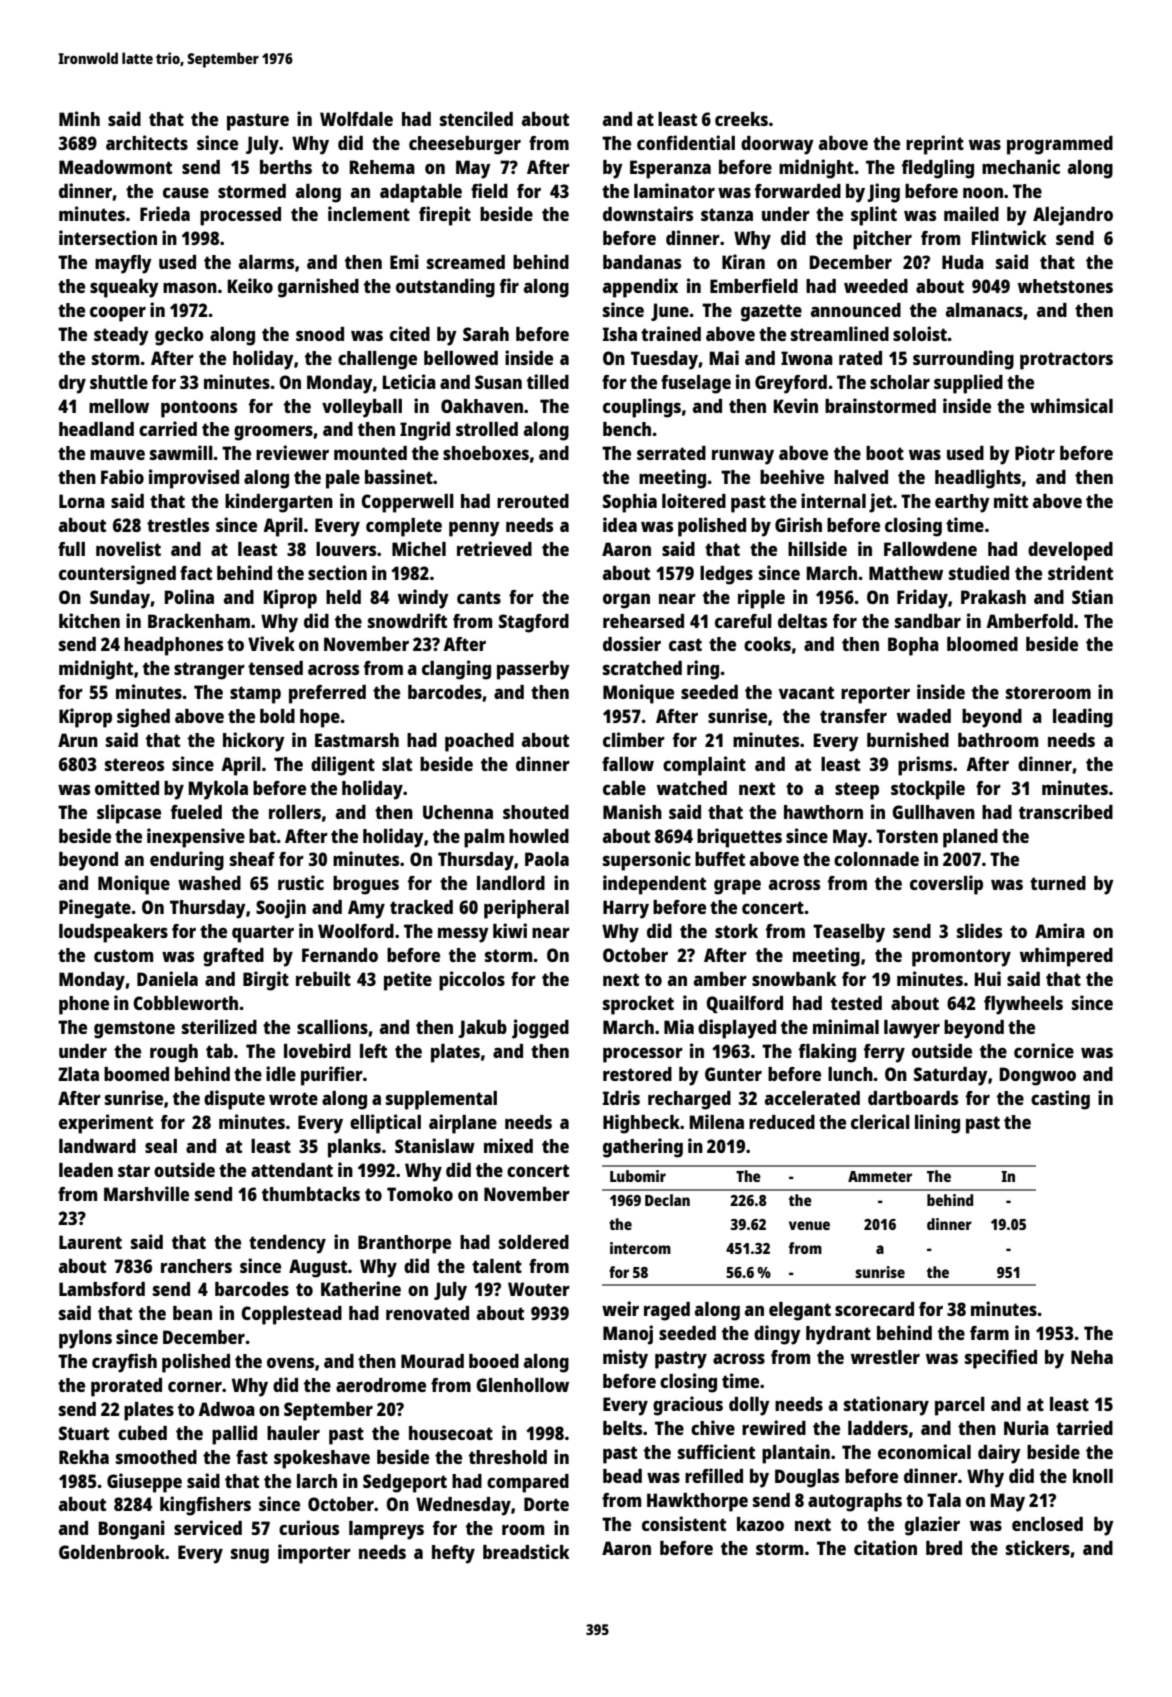 Image resolution: width=1172 pixels, height=1697 pixels. What do you see at coordinates (122, 476) in the screenshot?
I see `Fabio` at bounding box center [122, 476].
